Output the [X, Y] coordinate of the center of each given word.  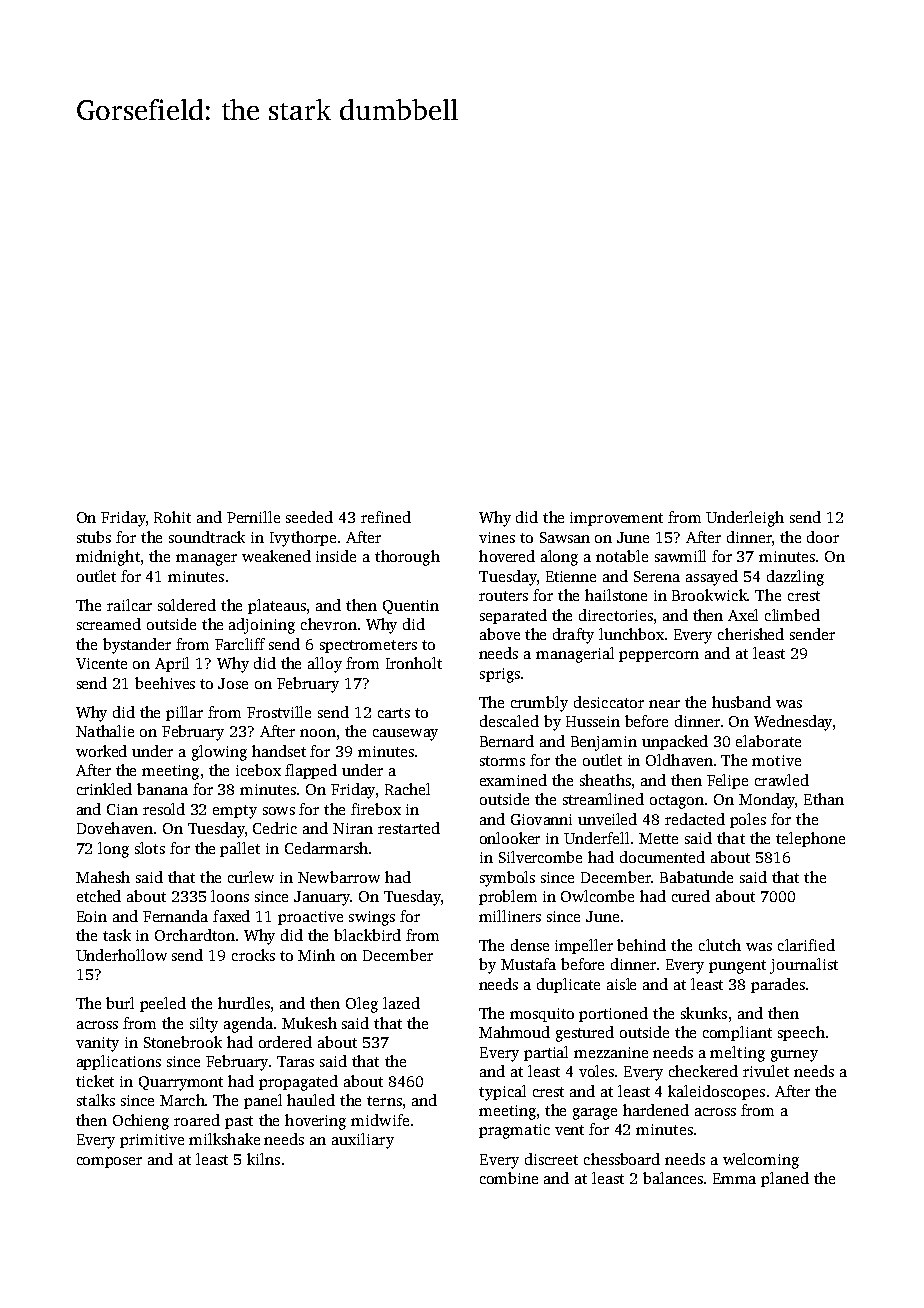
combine [509, 1178]
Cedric [275, 828]
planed [785, 1179]
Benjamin [604, 743]
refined [386, 517]
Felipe [727, 781]
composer [109, 1162]
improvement [616, 519]
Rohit [172, 517]
